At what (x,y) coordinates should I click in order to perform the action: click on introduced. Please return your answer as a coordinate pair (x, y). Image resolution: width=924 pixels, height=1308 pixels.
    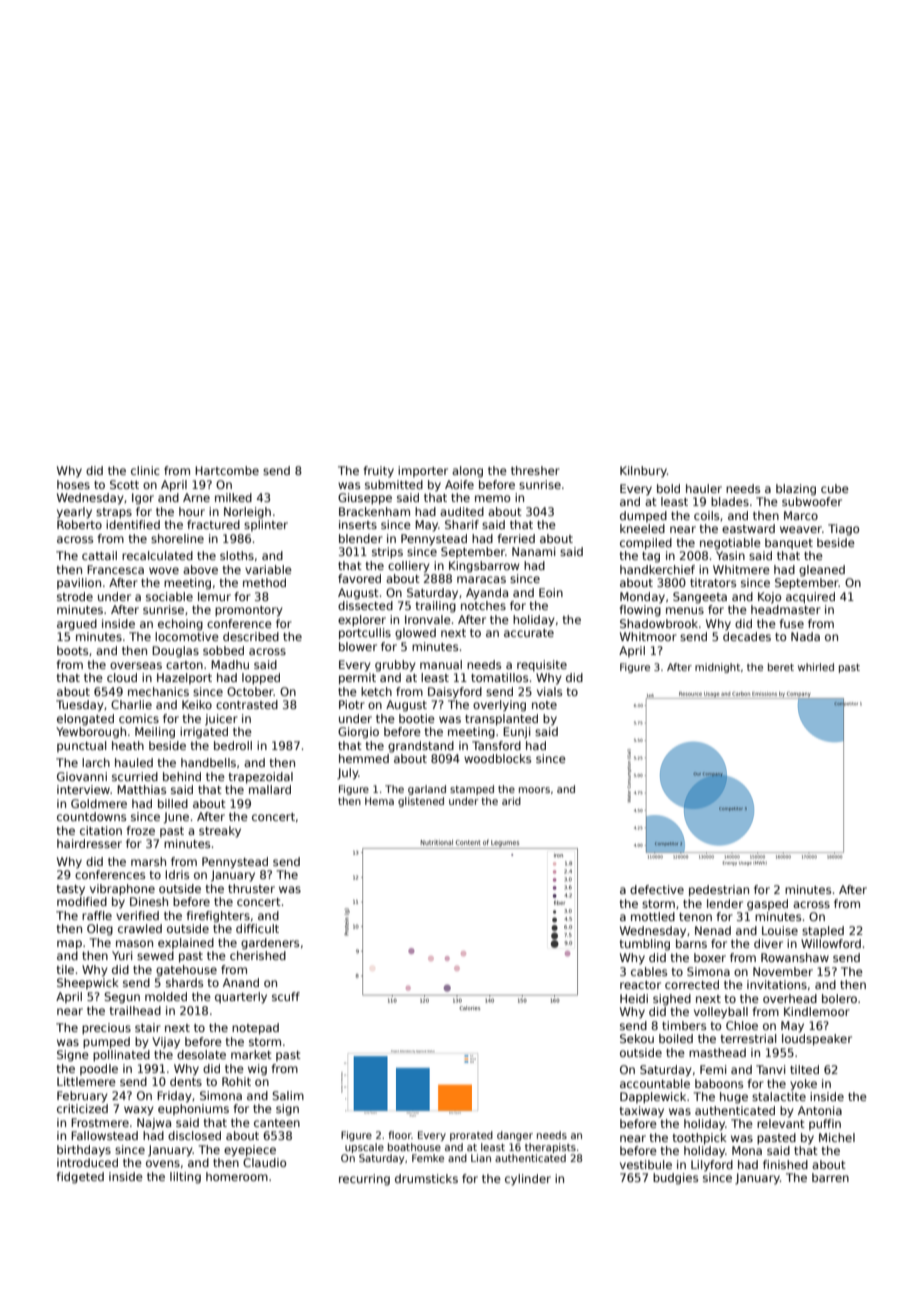
    Looking at the image, I should click on (87, 1162).
